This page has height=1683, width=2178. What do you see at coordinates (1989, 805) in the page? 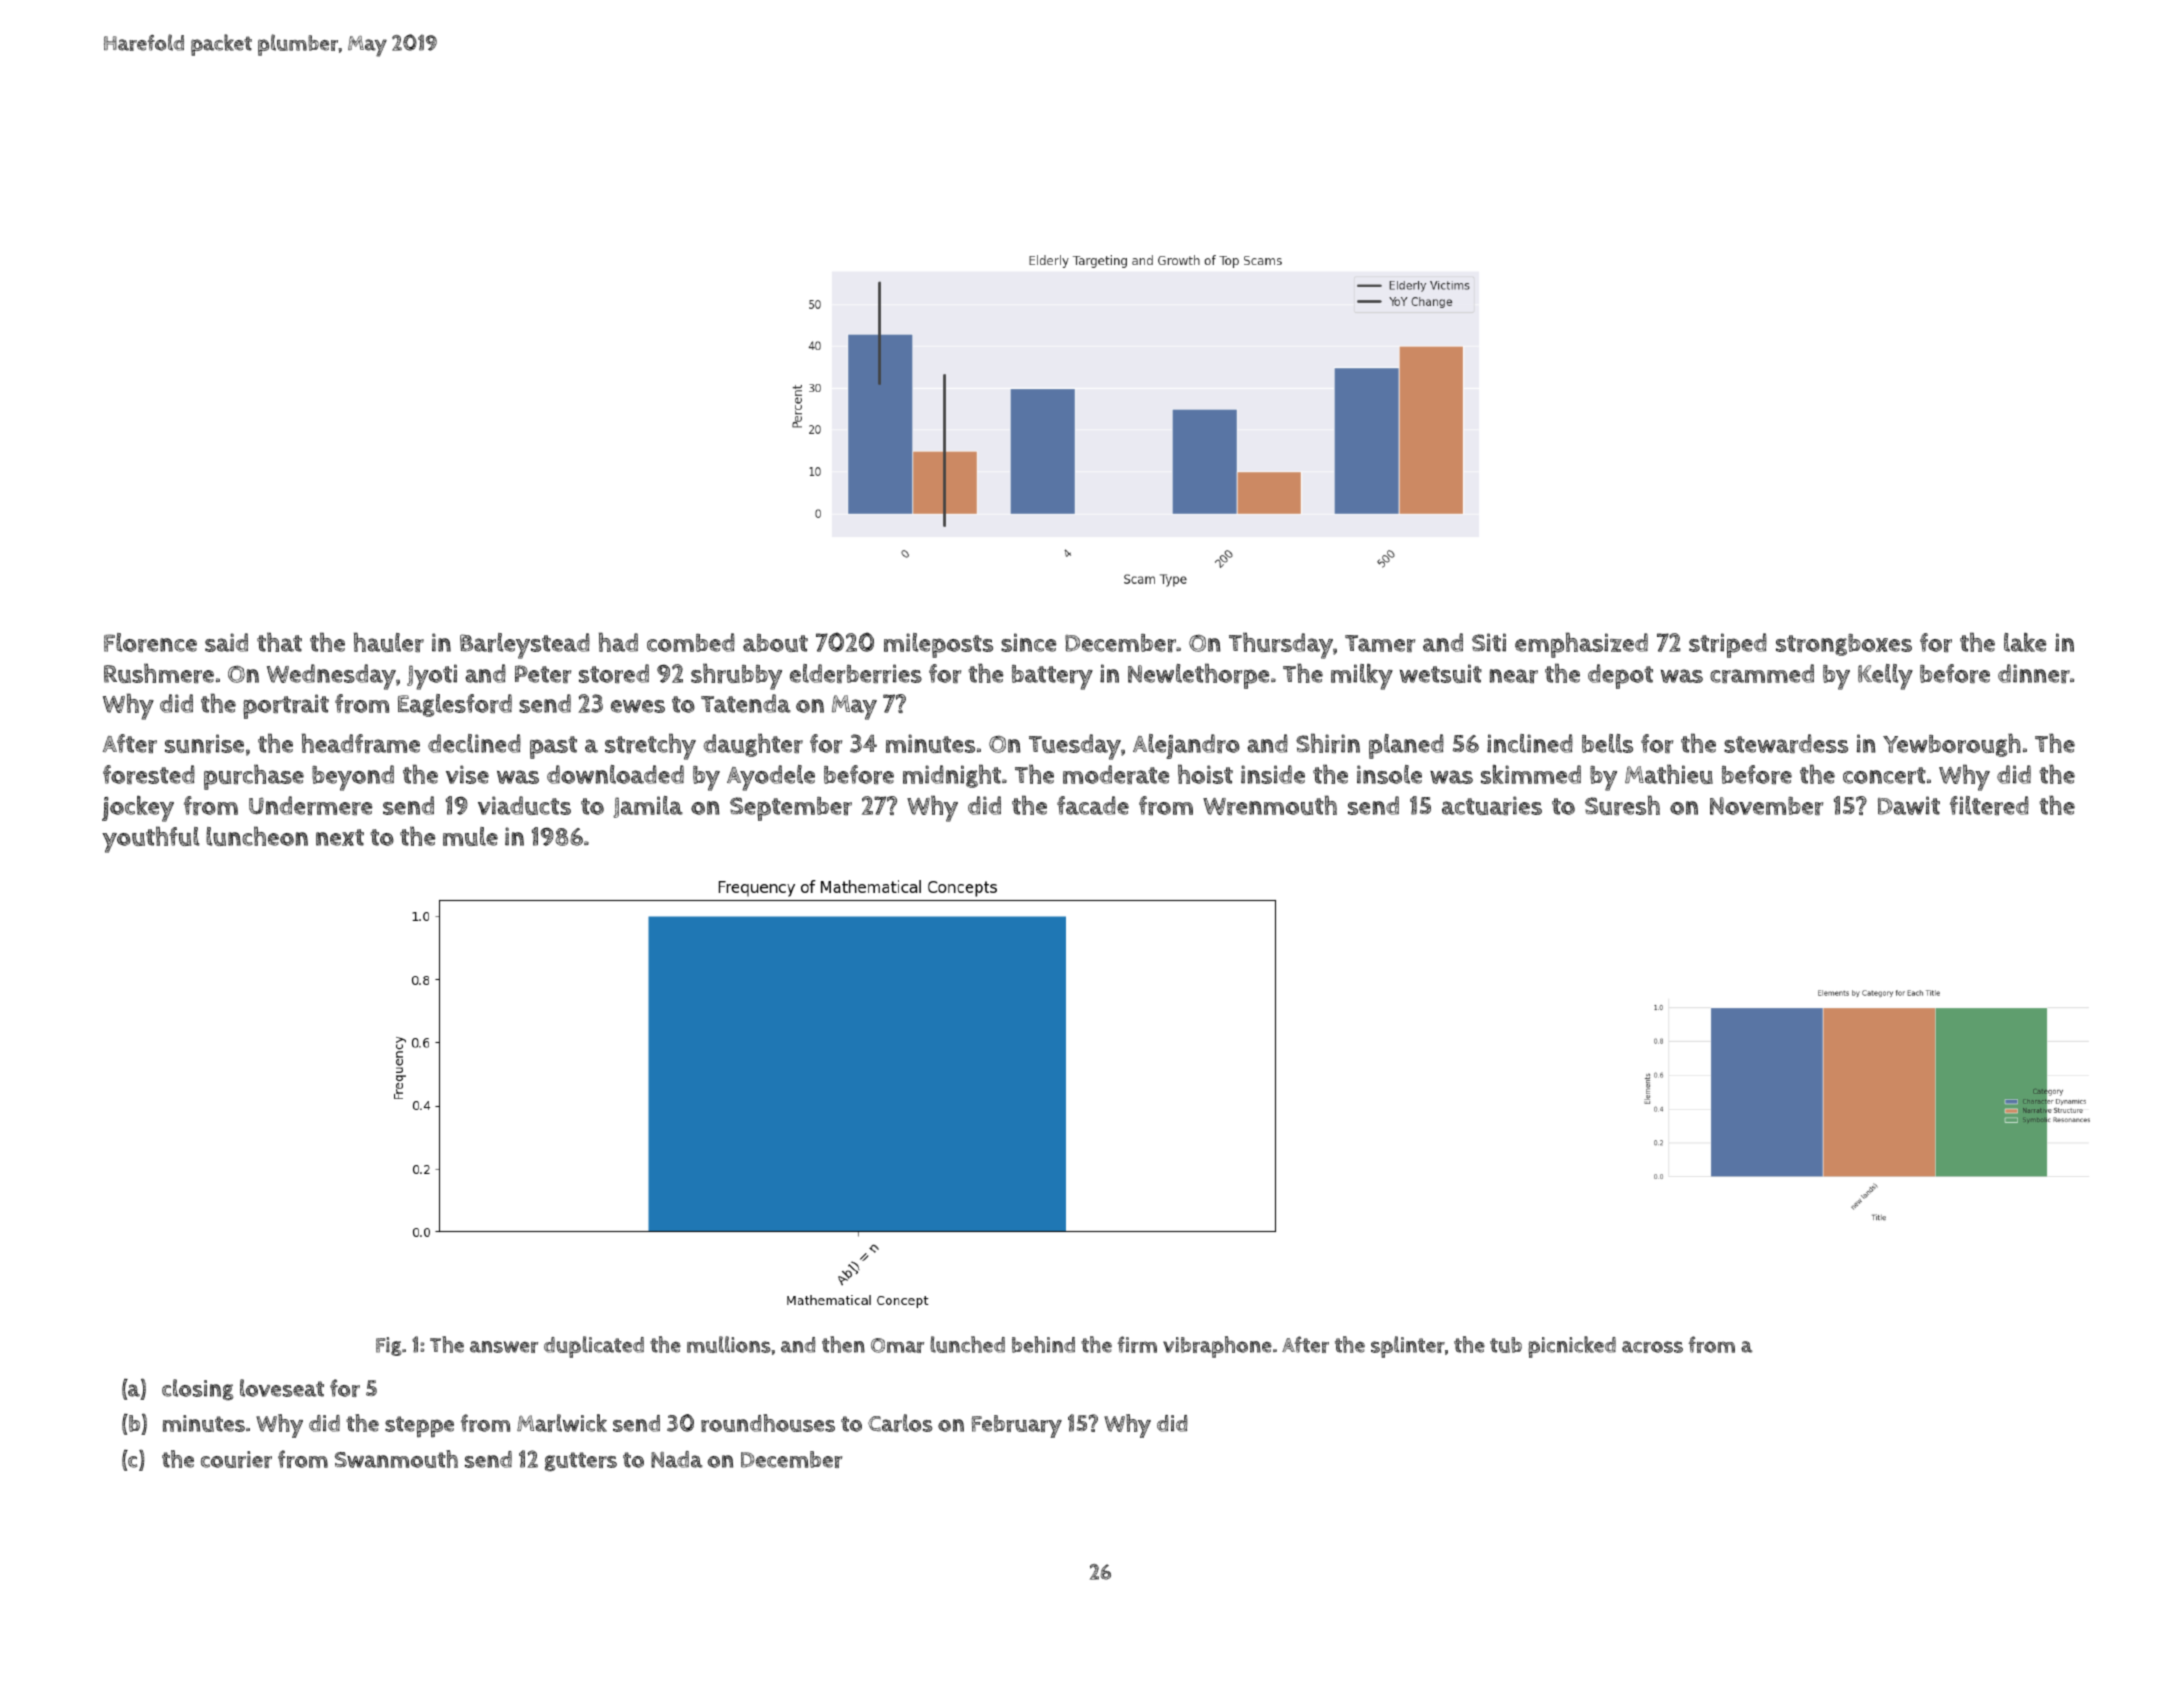
I see `filtered` at bounding box center [1989, 805].
